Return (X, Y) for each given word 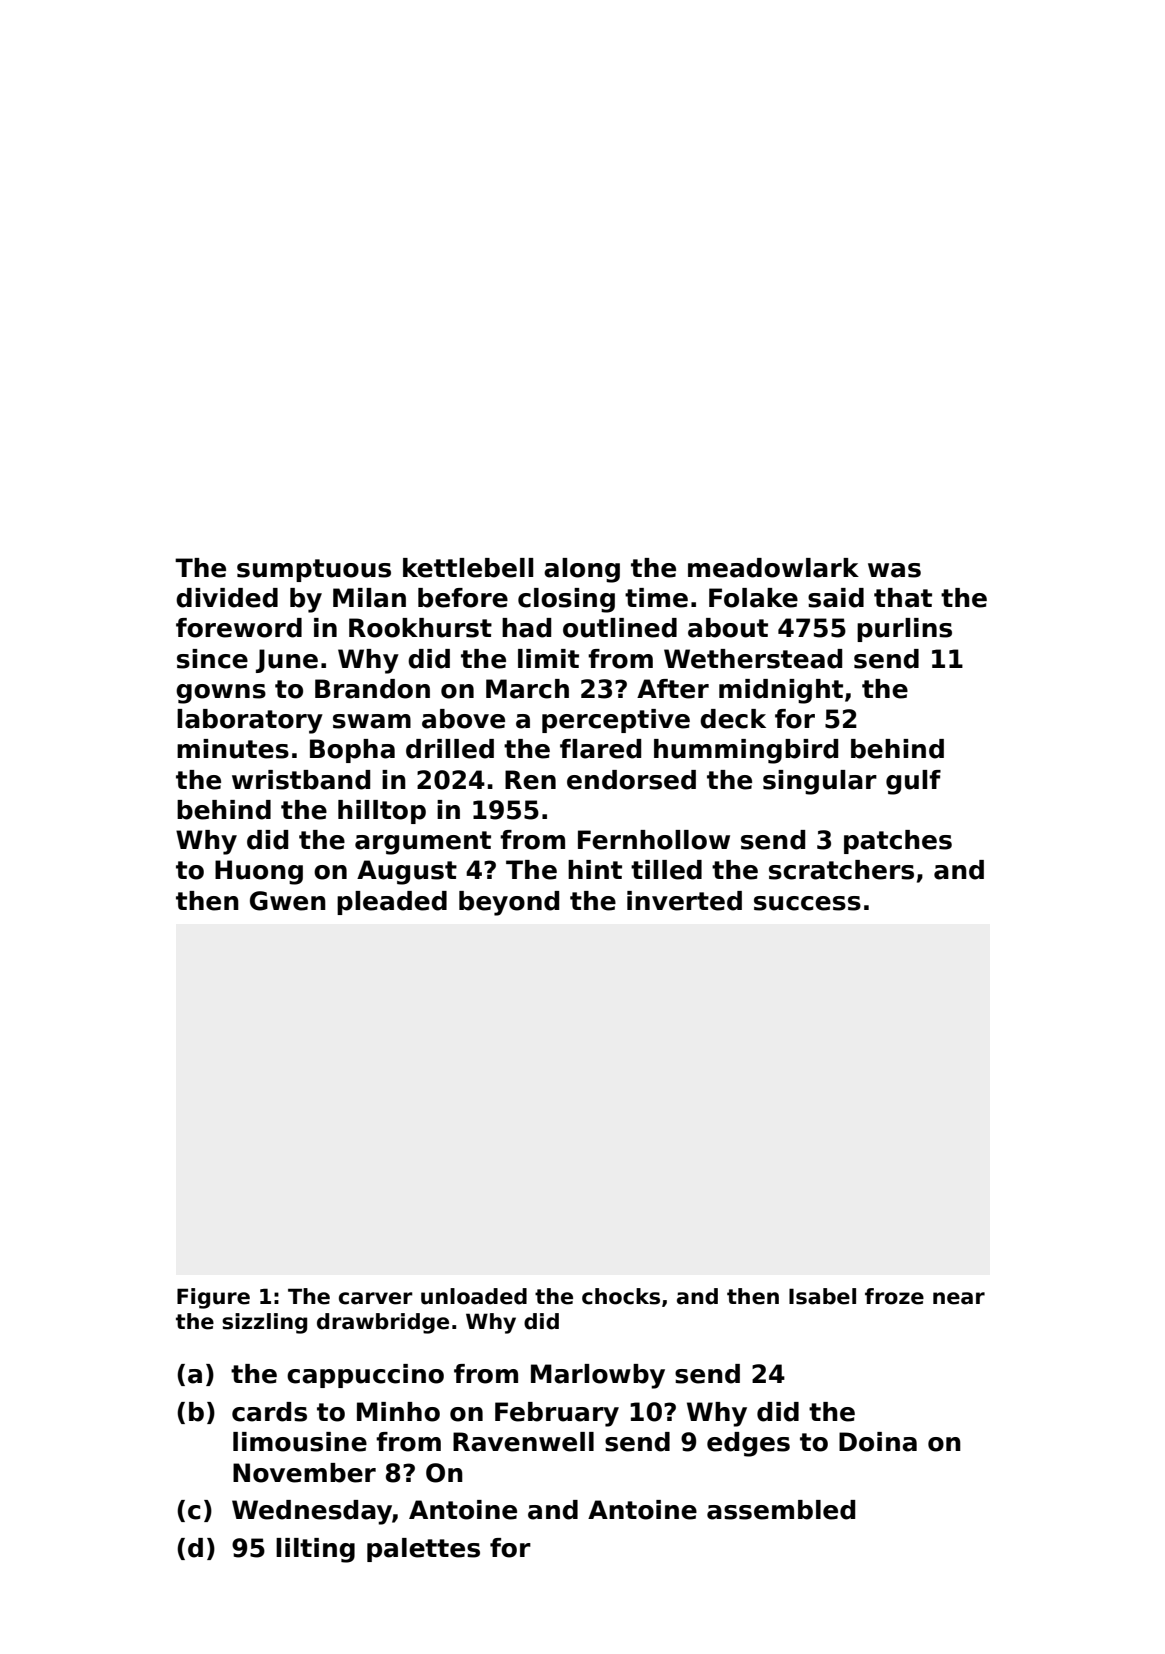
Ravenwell (523, 1442)
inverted (684, 901)
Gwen (288, 901)
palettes (423, 1550)
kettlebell (468, 568)
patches (898, 842)
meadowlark (773, 568)
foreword (239, 628)
